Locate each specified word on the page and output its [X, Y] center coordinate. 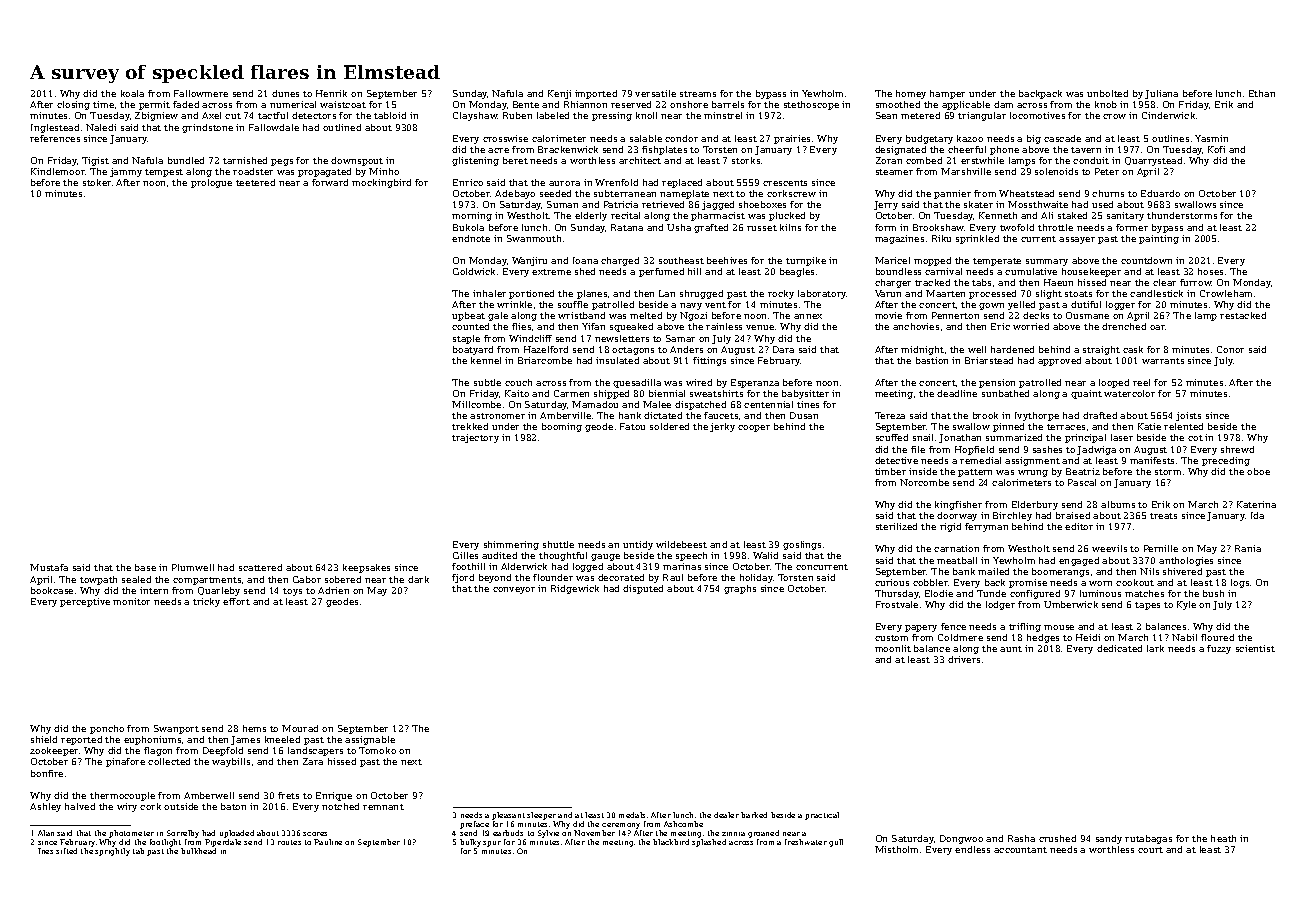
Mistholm [896, 849]
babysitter [805, 394]
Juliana [1161, 94]
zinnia [733, 834]
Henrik [331, 93]
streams [698, 94]
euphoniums [152, 740]
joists [1188, 416]
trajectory [475, 438]
